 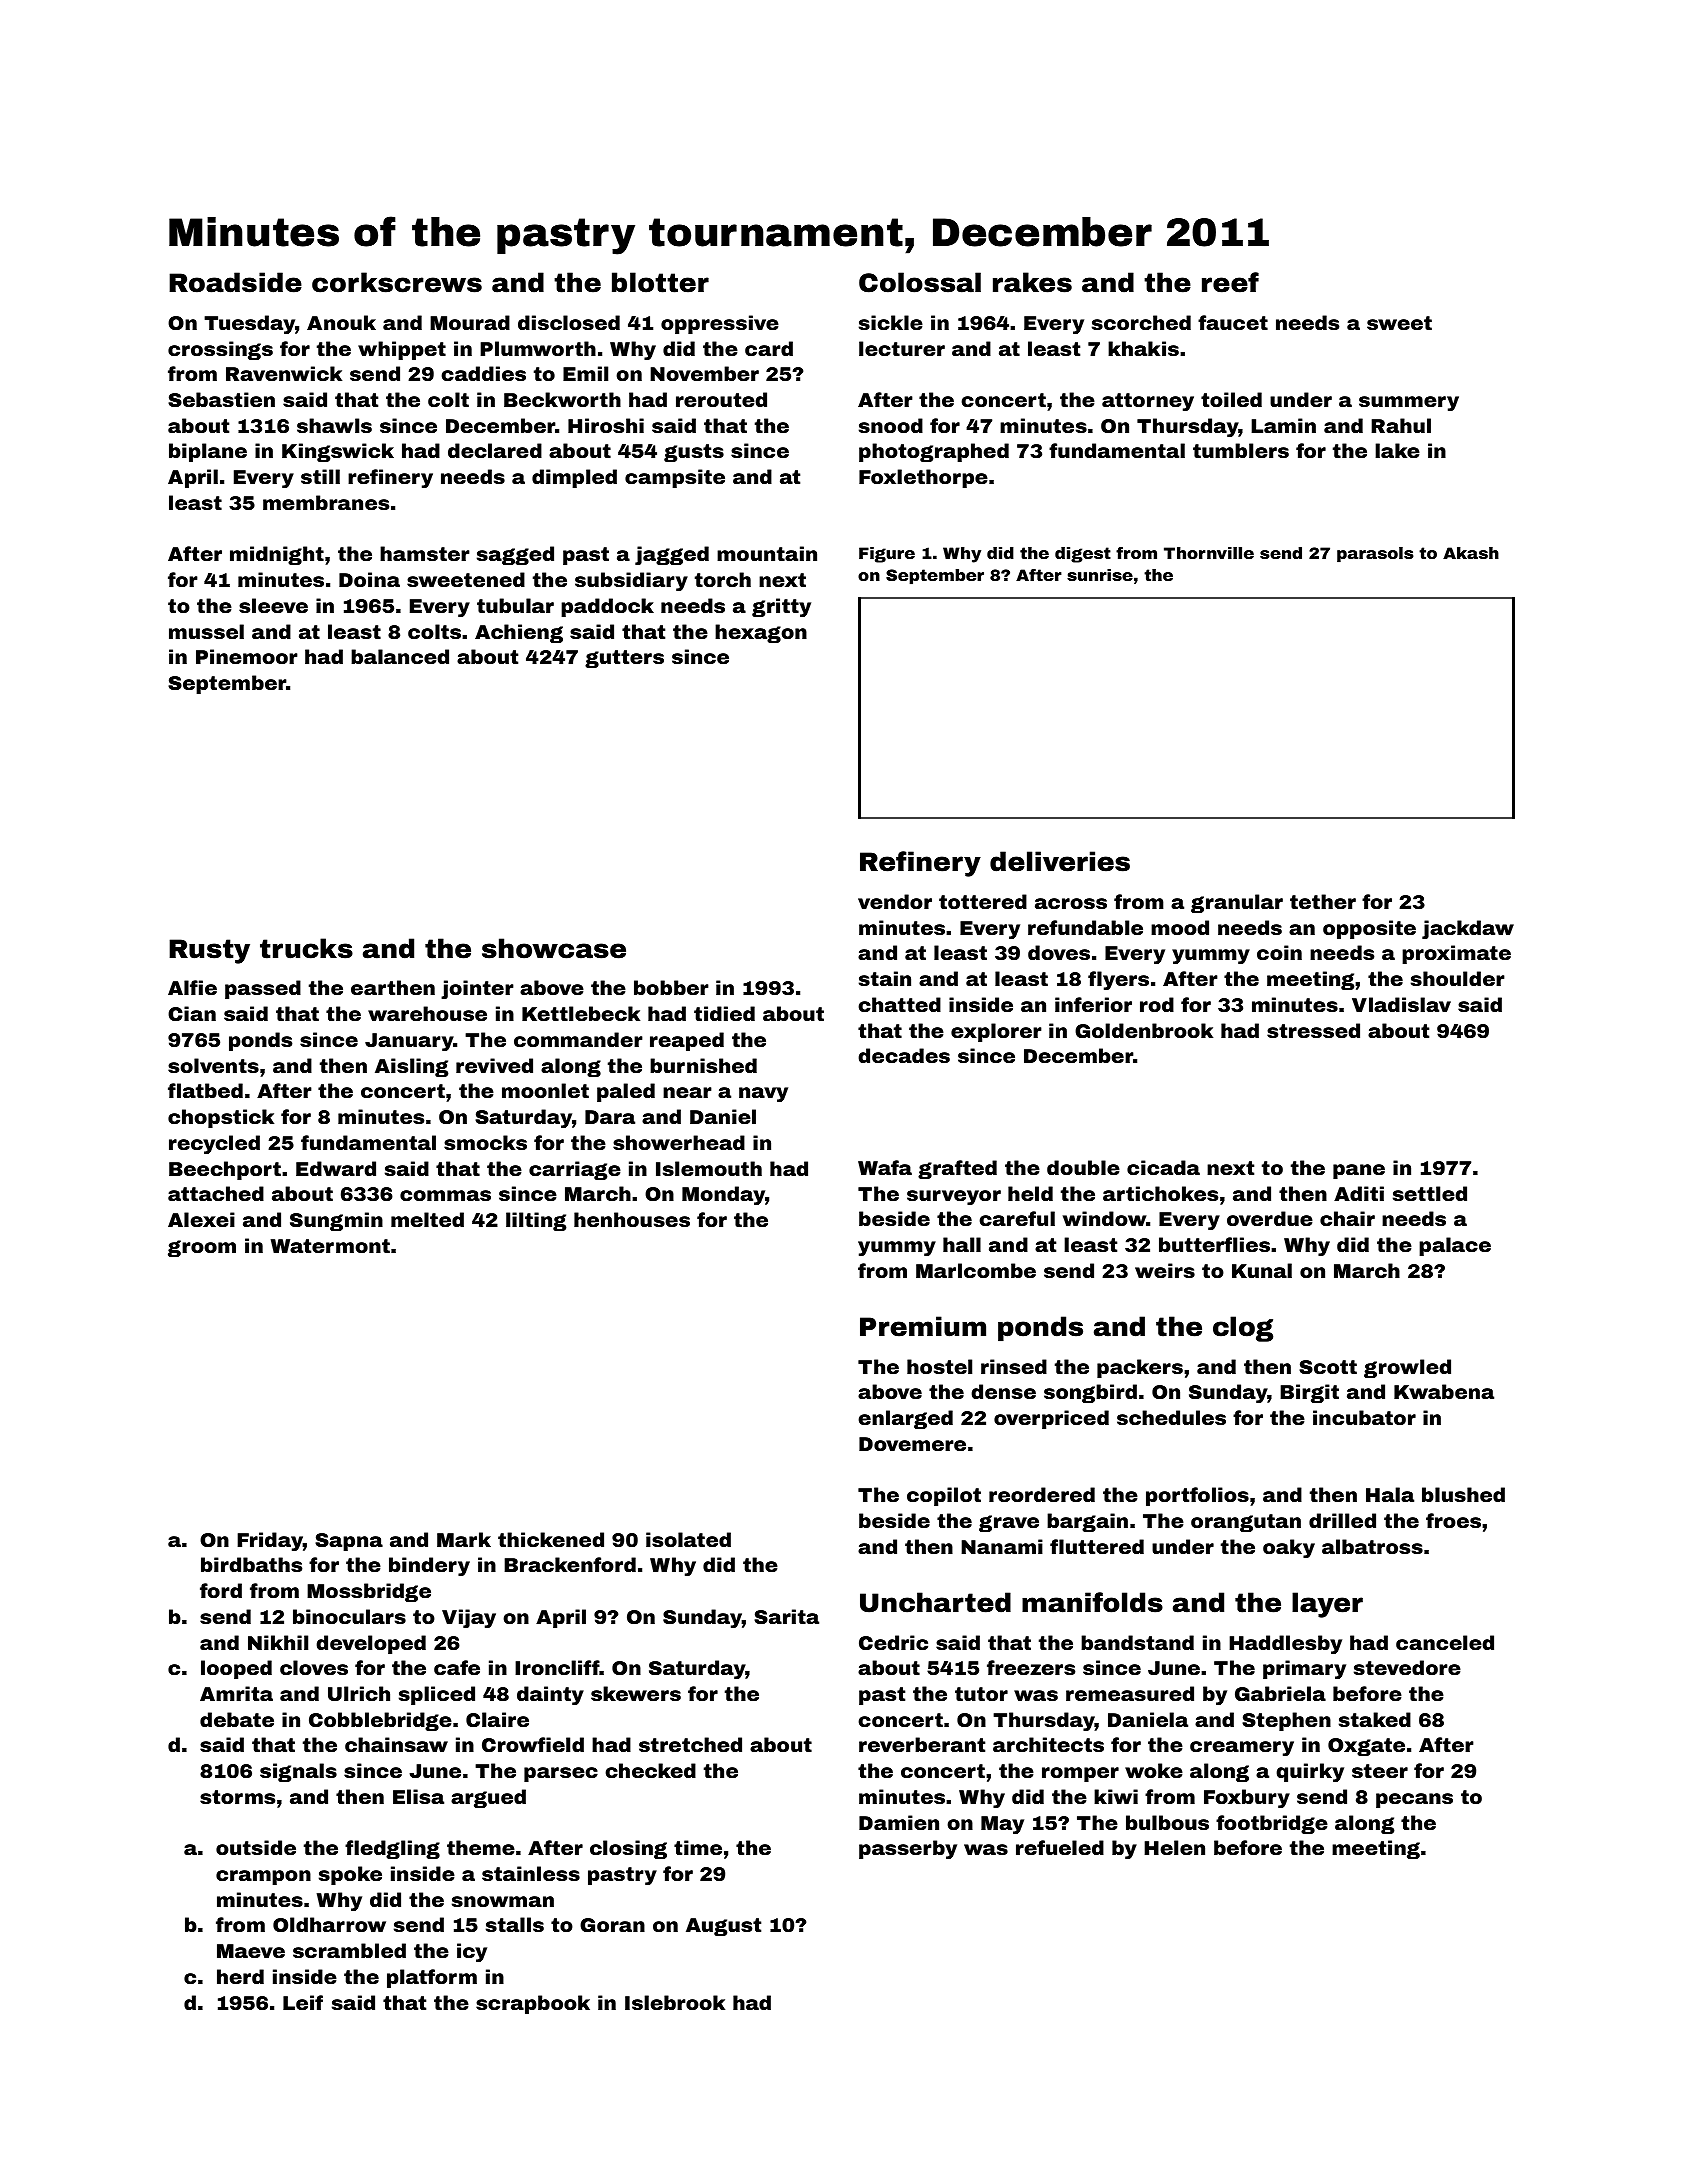 I want to click on rerouted, so click(x=721, y=399).
